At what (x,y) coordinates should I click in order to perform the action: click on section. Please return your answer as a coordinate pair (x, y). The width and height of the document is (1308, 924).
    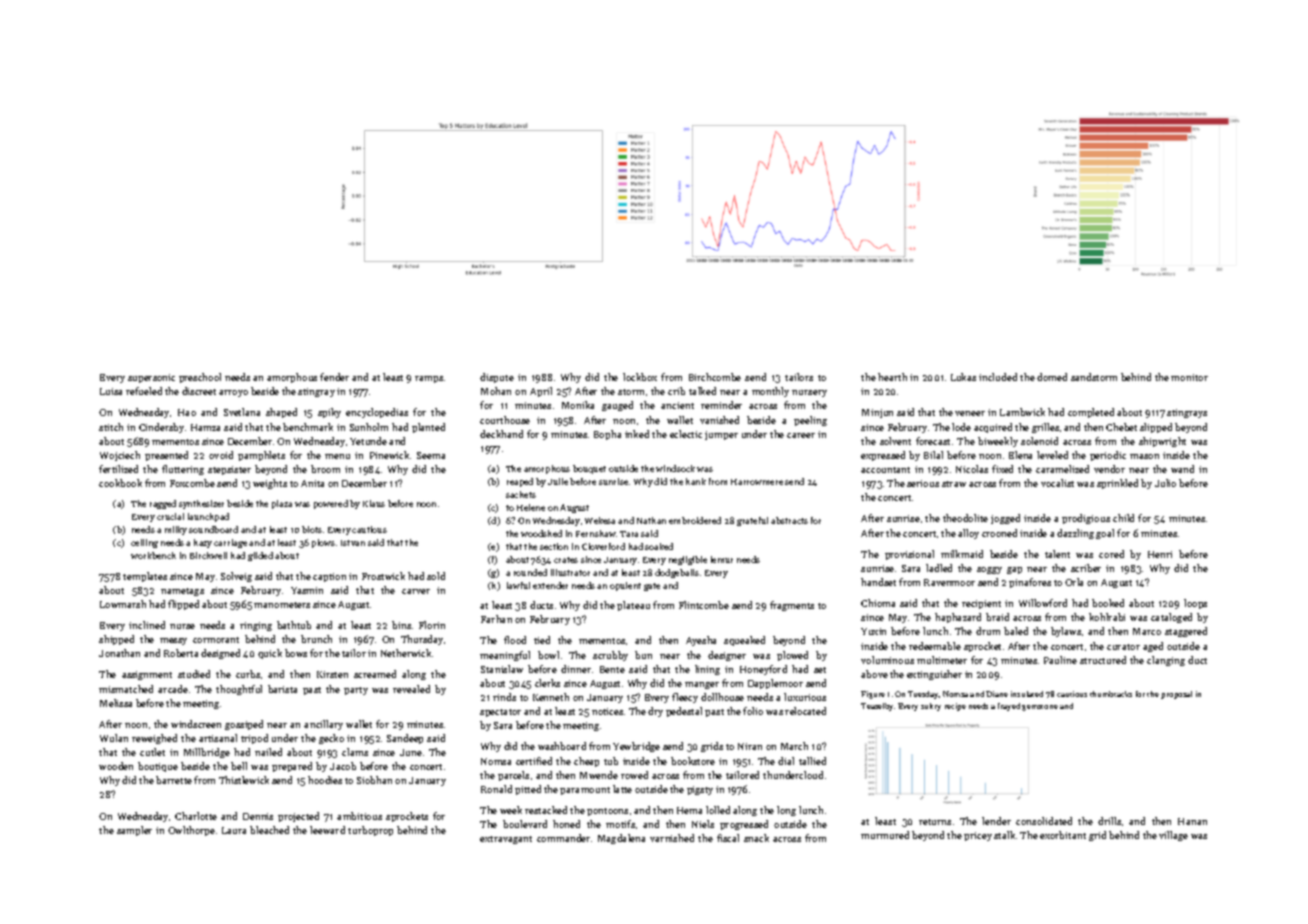
    Looking at the image, I should click on (554, 546).
